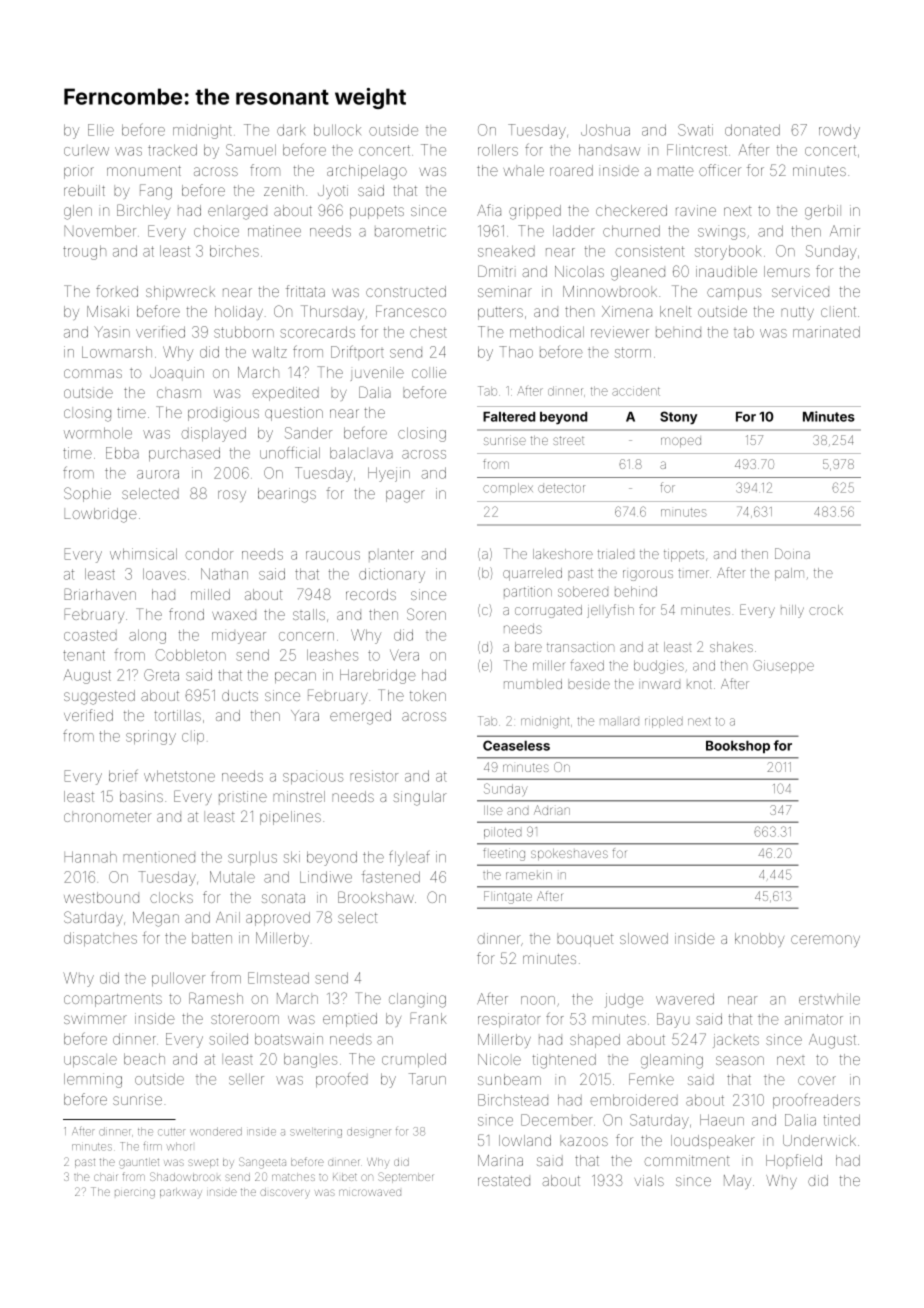 The height and width of the screenshot is (1308, 924). What do you see at coordinates (367, 172) in the screenshot?
I see `archipelago` at bounding box center [367, 172].
